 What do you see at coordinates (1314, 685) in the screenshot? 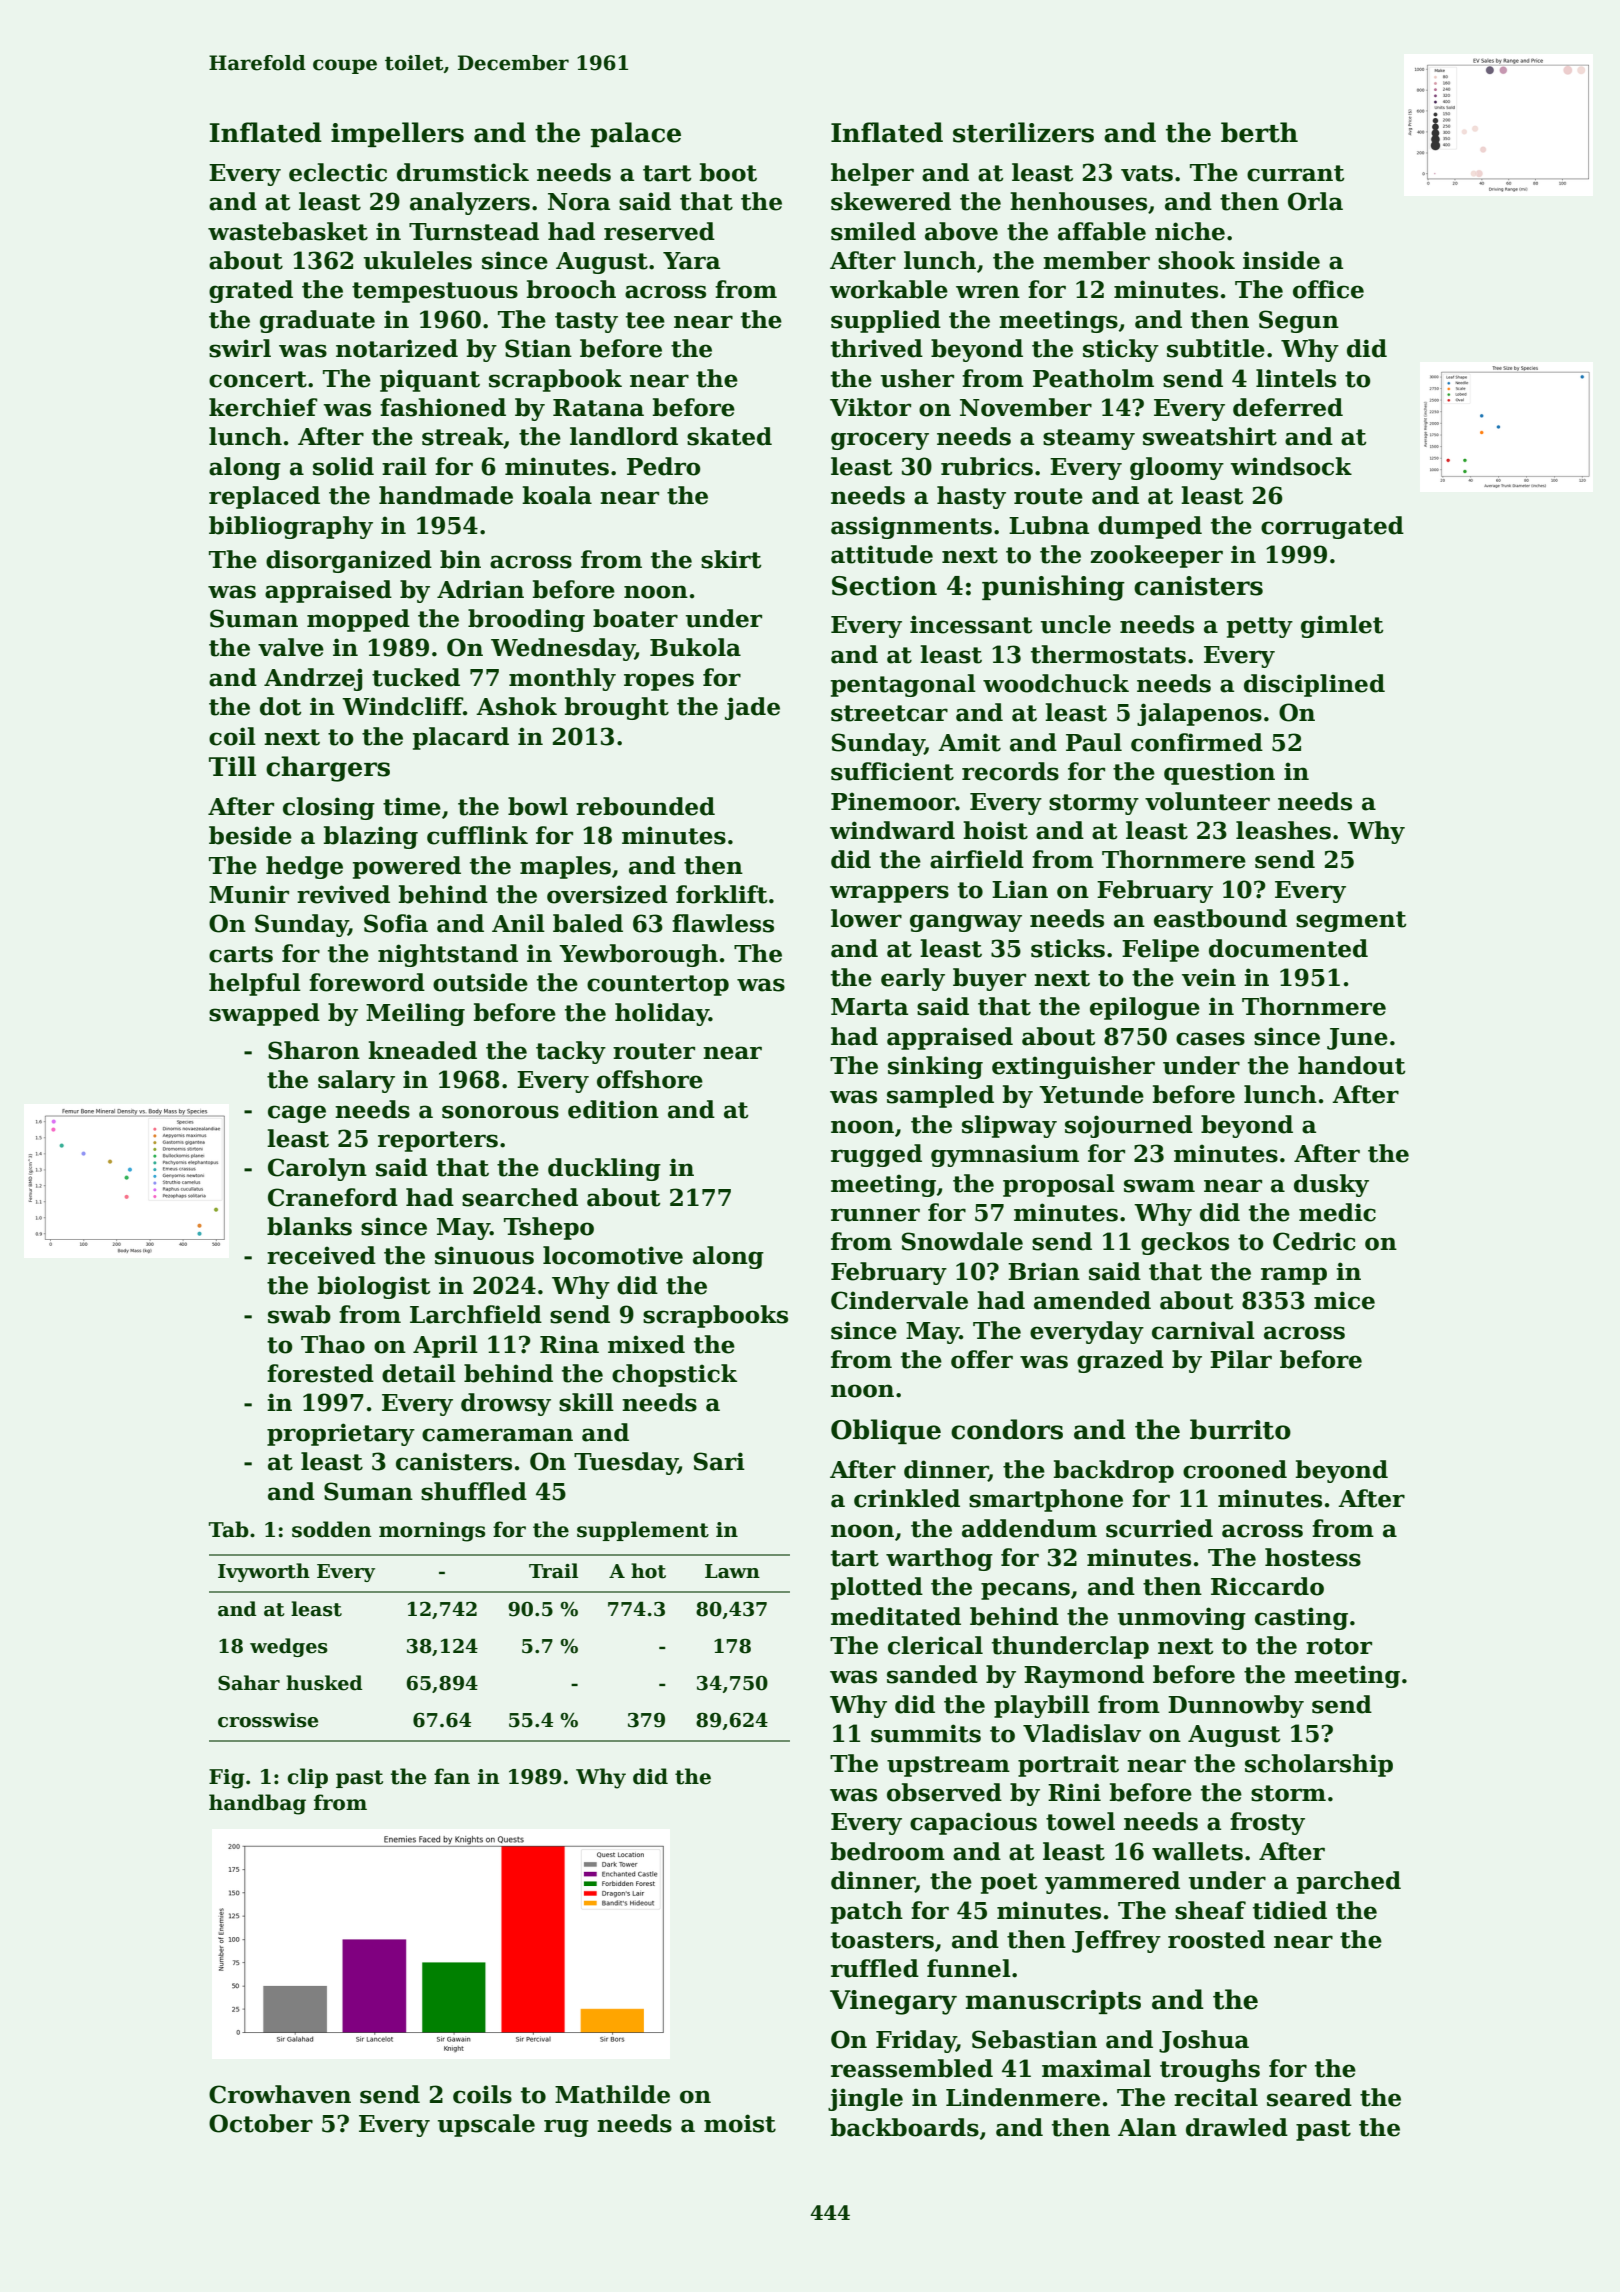
I see `disciplined` at bounding box center [1314, 685].
